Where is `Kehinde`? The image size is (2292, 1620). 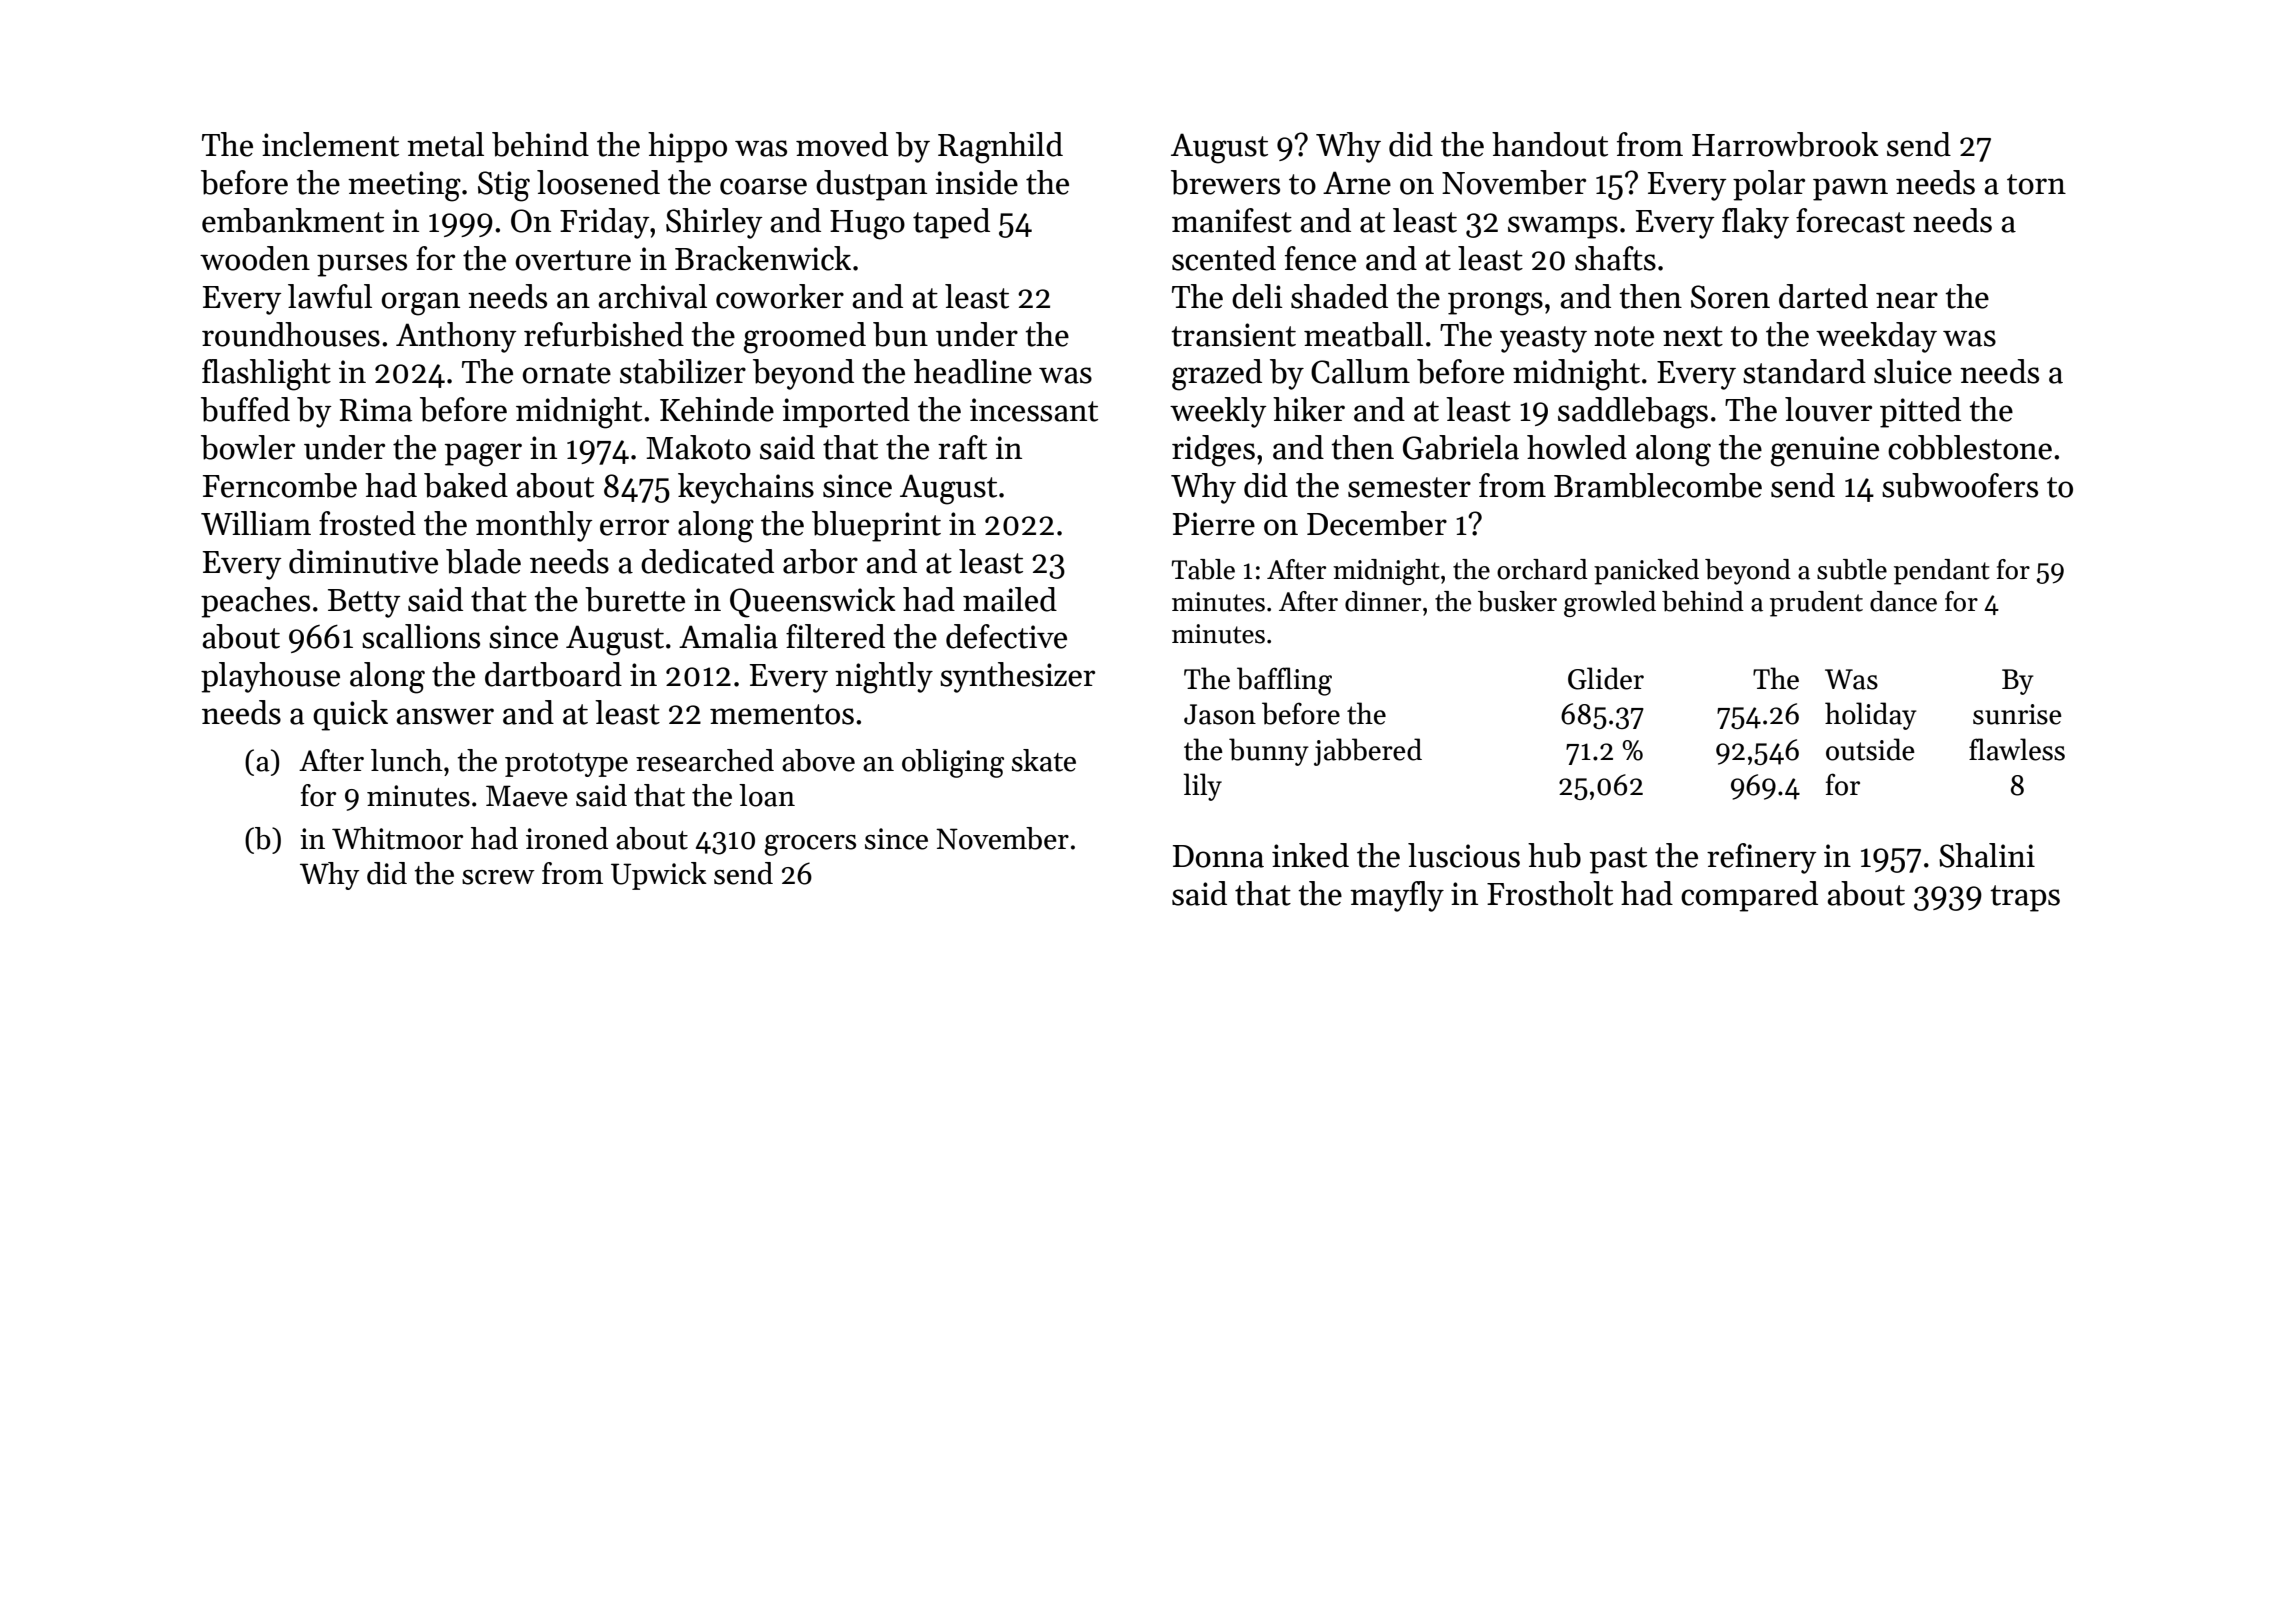 Kehinde is located at coordinates (717, 409).
